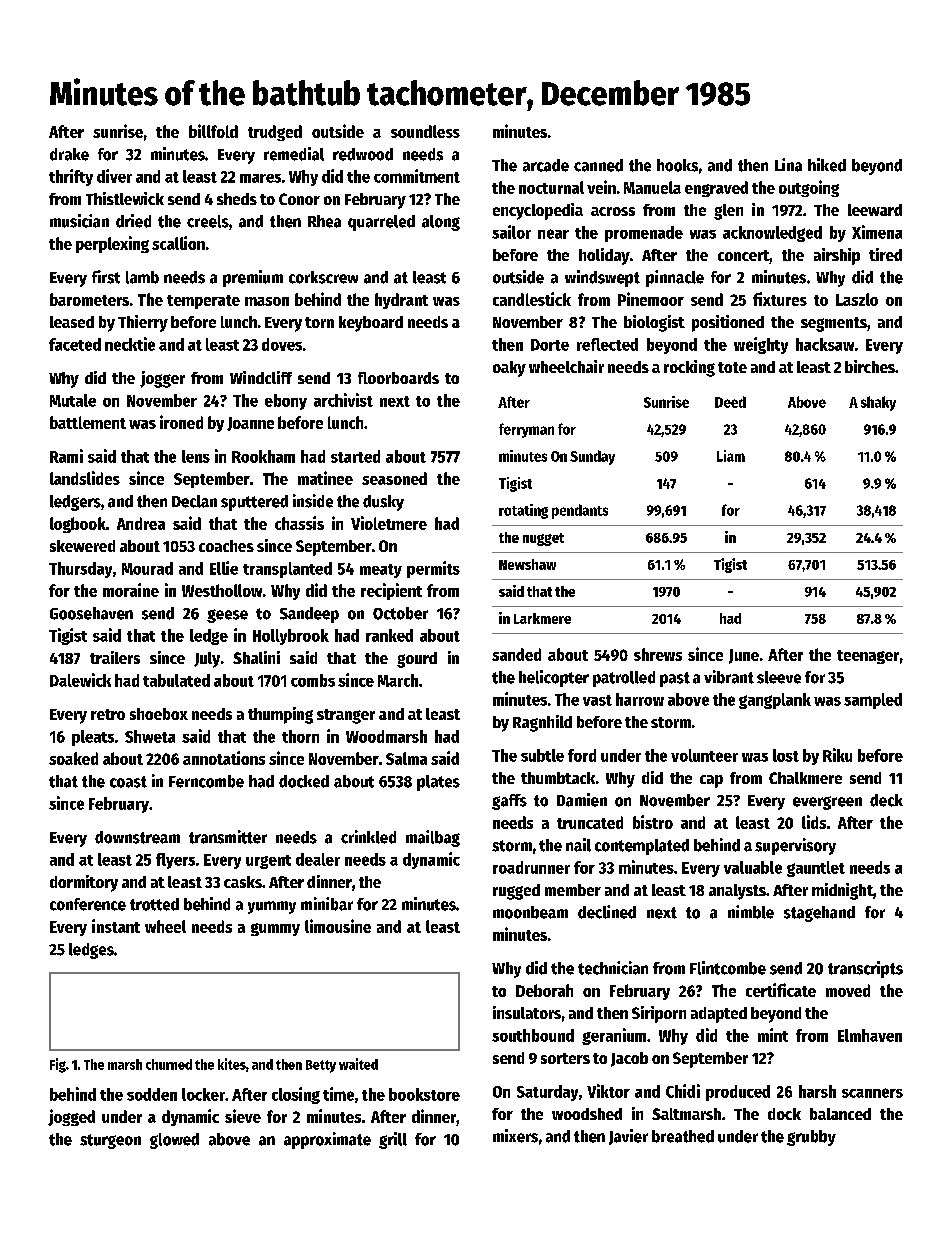 This screenshot has width=952, height=1233. What do you see at coordinates (69, 154) in the screenshot?
I see `drake` at bounding box center [69, 154].
